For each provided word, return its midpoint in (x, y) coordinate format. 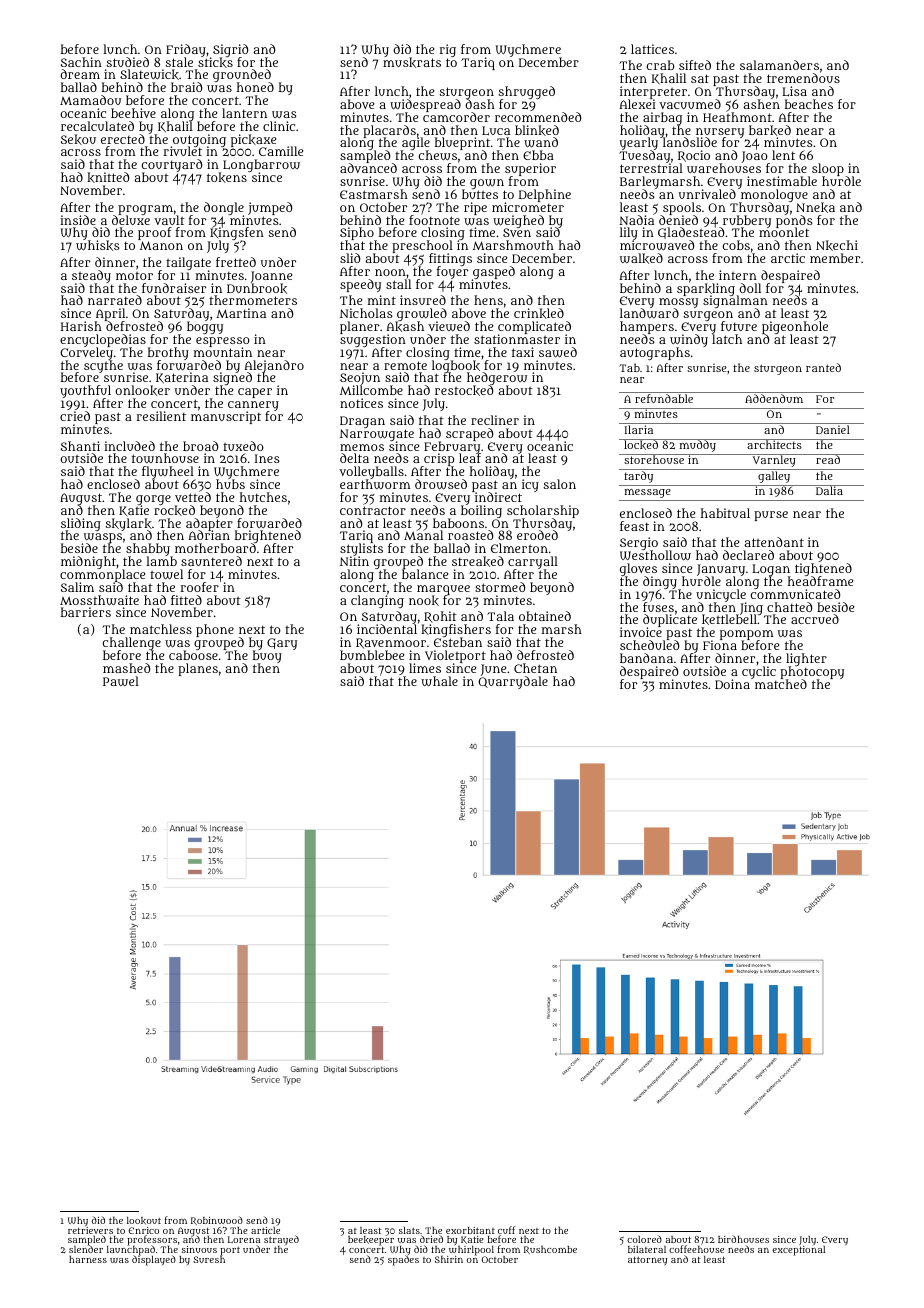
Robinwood (217, 1220)
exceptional (798, 1251)
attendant (774, 542)
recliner (495, 420)
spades (403, 1261)
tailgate (188, 264)
